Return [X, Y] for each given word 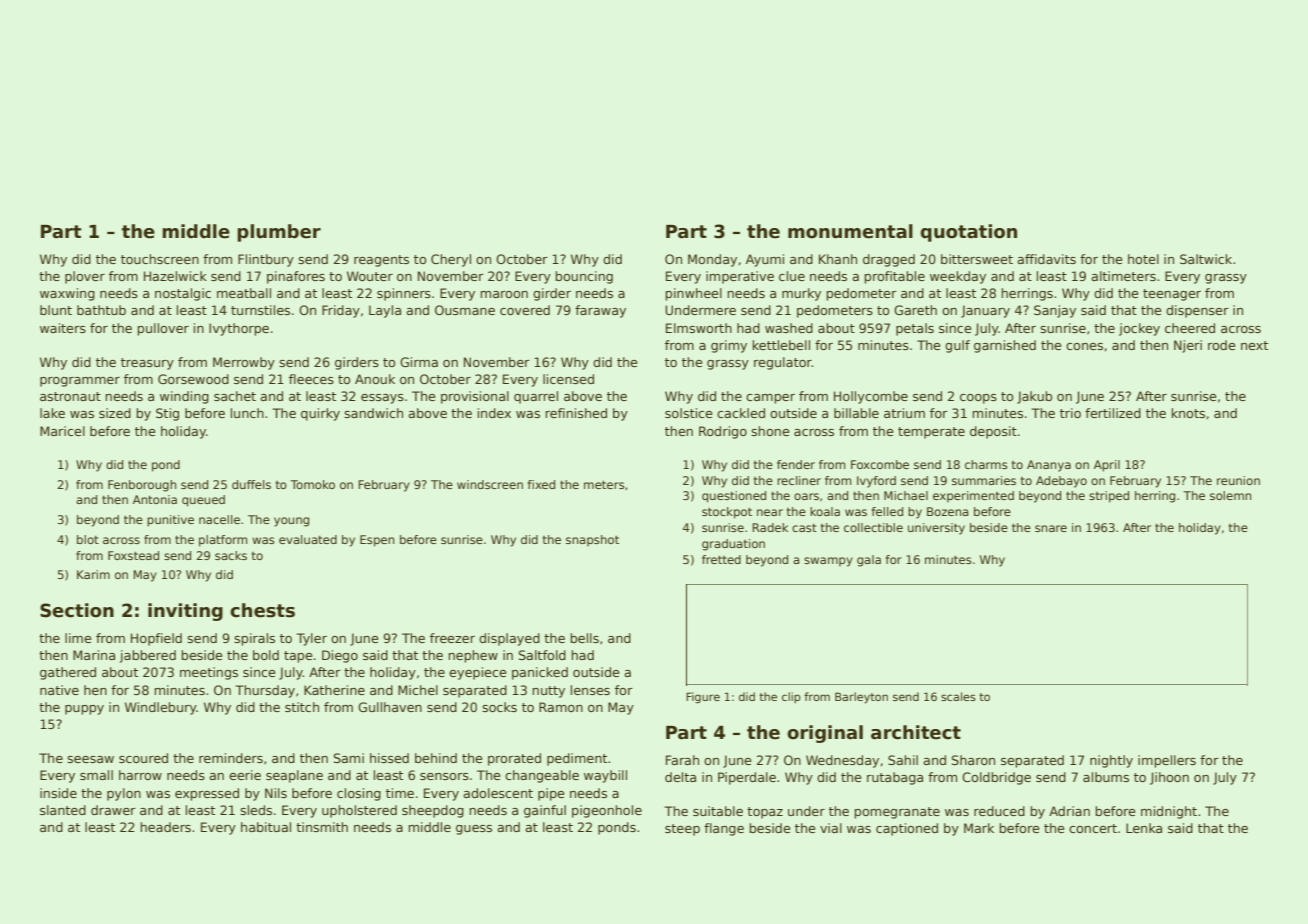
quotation [969, 233]
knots [1188, 413]
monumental [850, 231]
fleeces [311, 379]
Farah [682, 760]
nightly [1111, 761]
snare [1051, 528]
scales [958, 696]
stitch [302, 707]
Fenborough [142, 486]
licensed [568, 379]
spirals [254, 639]
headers [165, 827]
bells [584, 638]
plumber [279, 233]
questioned [734, 497]
